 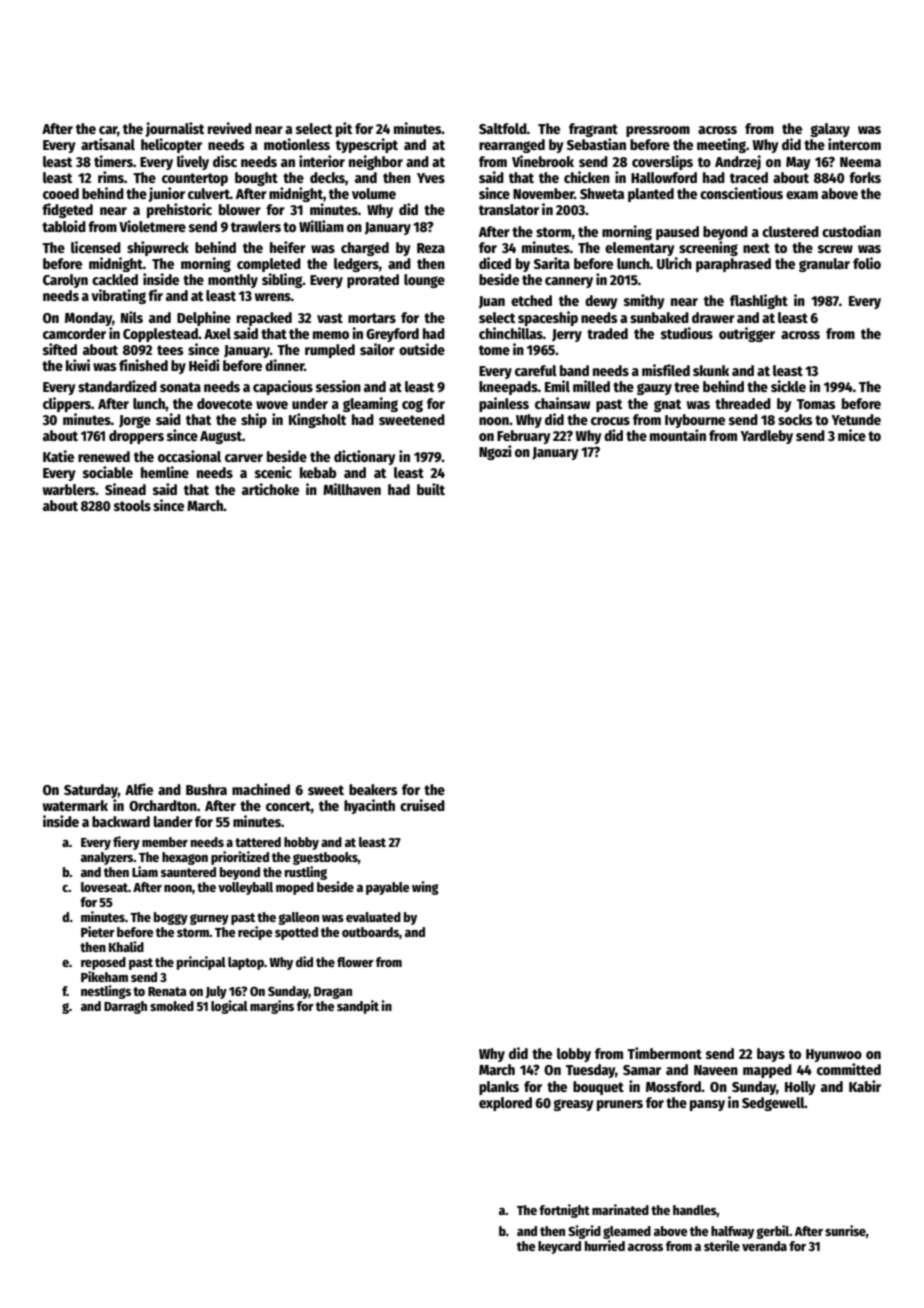 I want to click on Millhaven, so click(x=352, y=489).
